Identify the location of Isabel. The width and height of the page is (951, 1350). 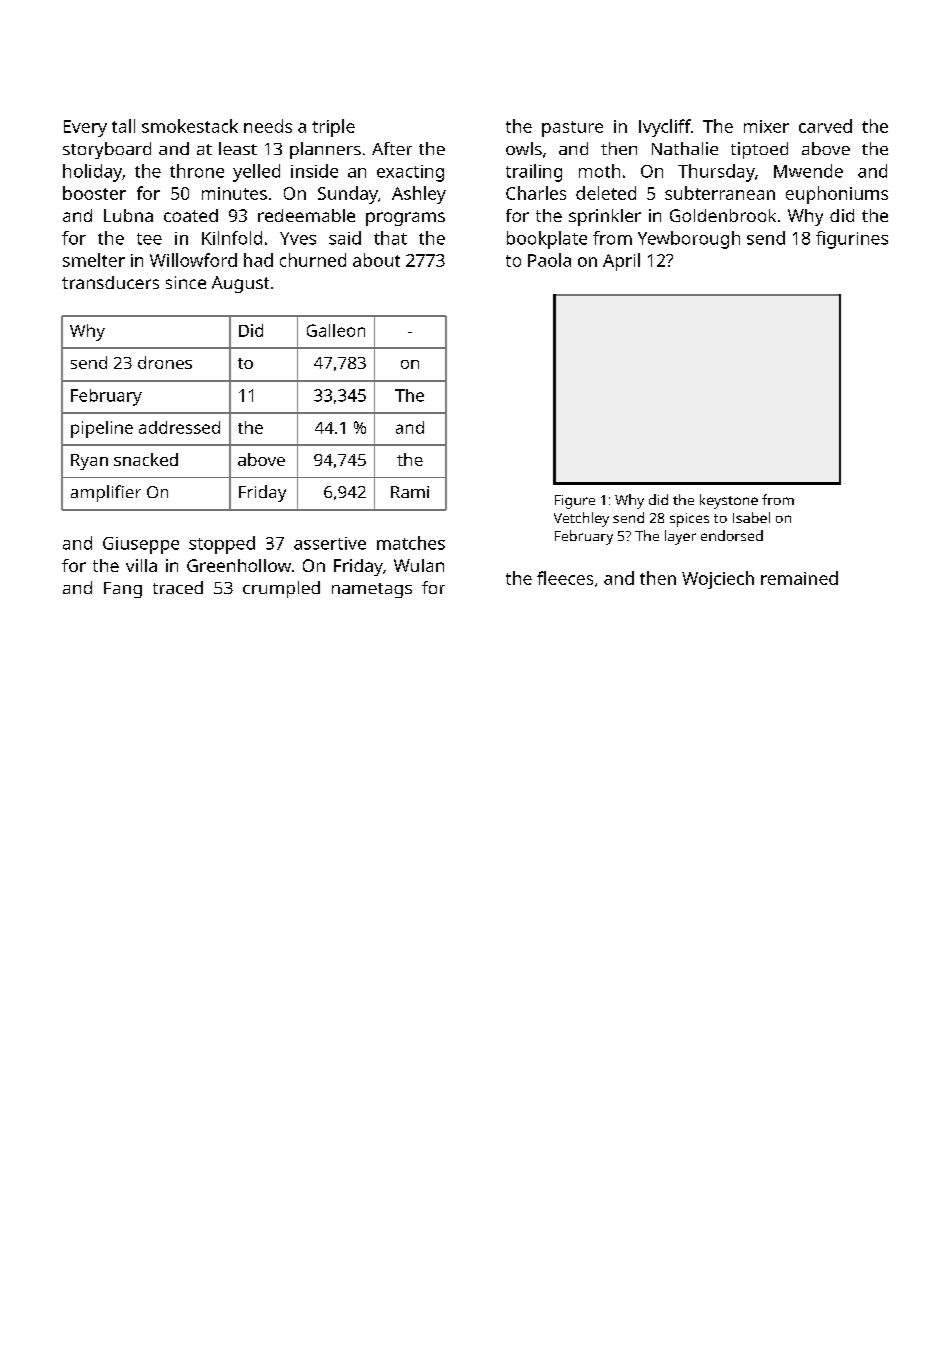
(751, 517).
